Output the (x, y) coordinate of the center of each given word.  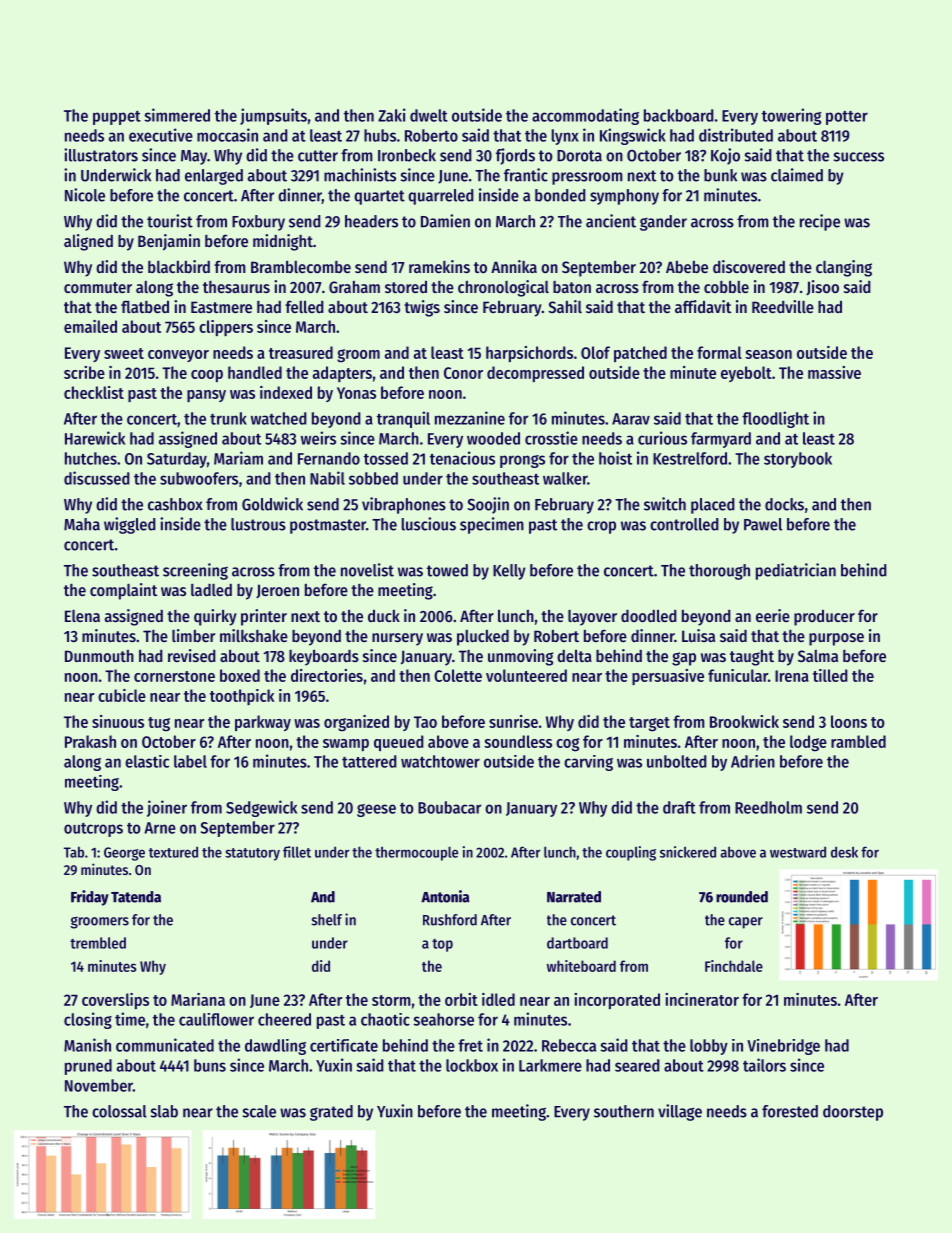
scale (259, 1111)
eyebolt (746, 374)
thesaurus (236, 287)
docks (784, 504)
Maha (82, 524)
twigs (422, 308)
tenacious (462, 458)
